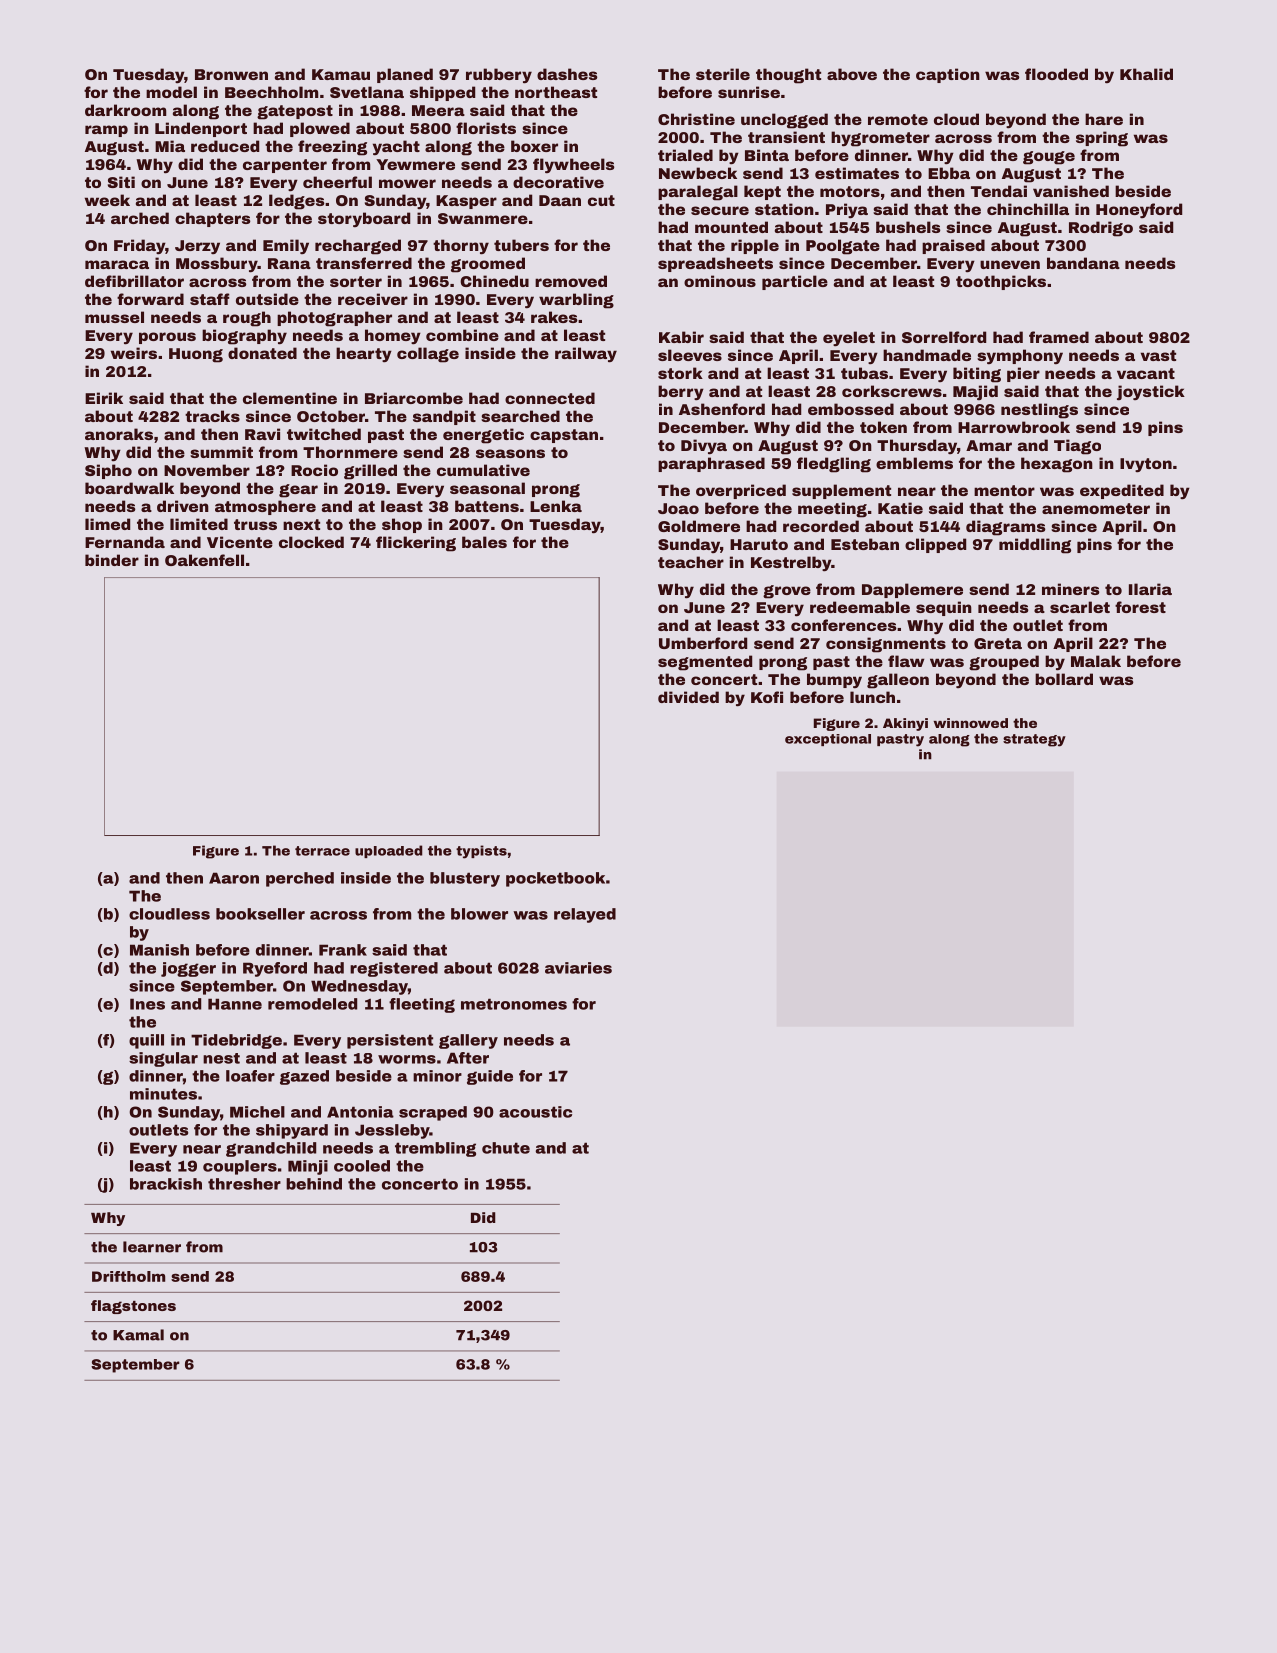  I want to click on Sipho, so click(108, 471).
